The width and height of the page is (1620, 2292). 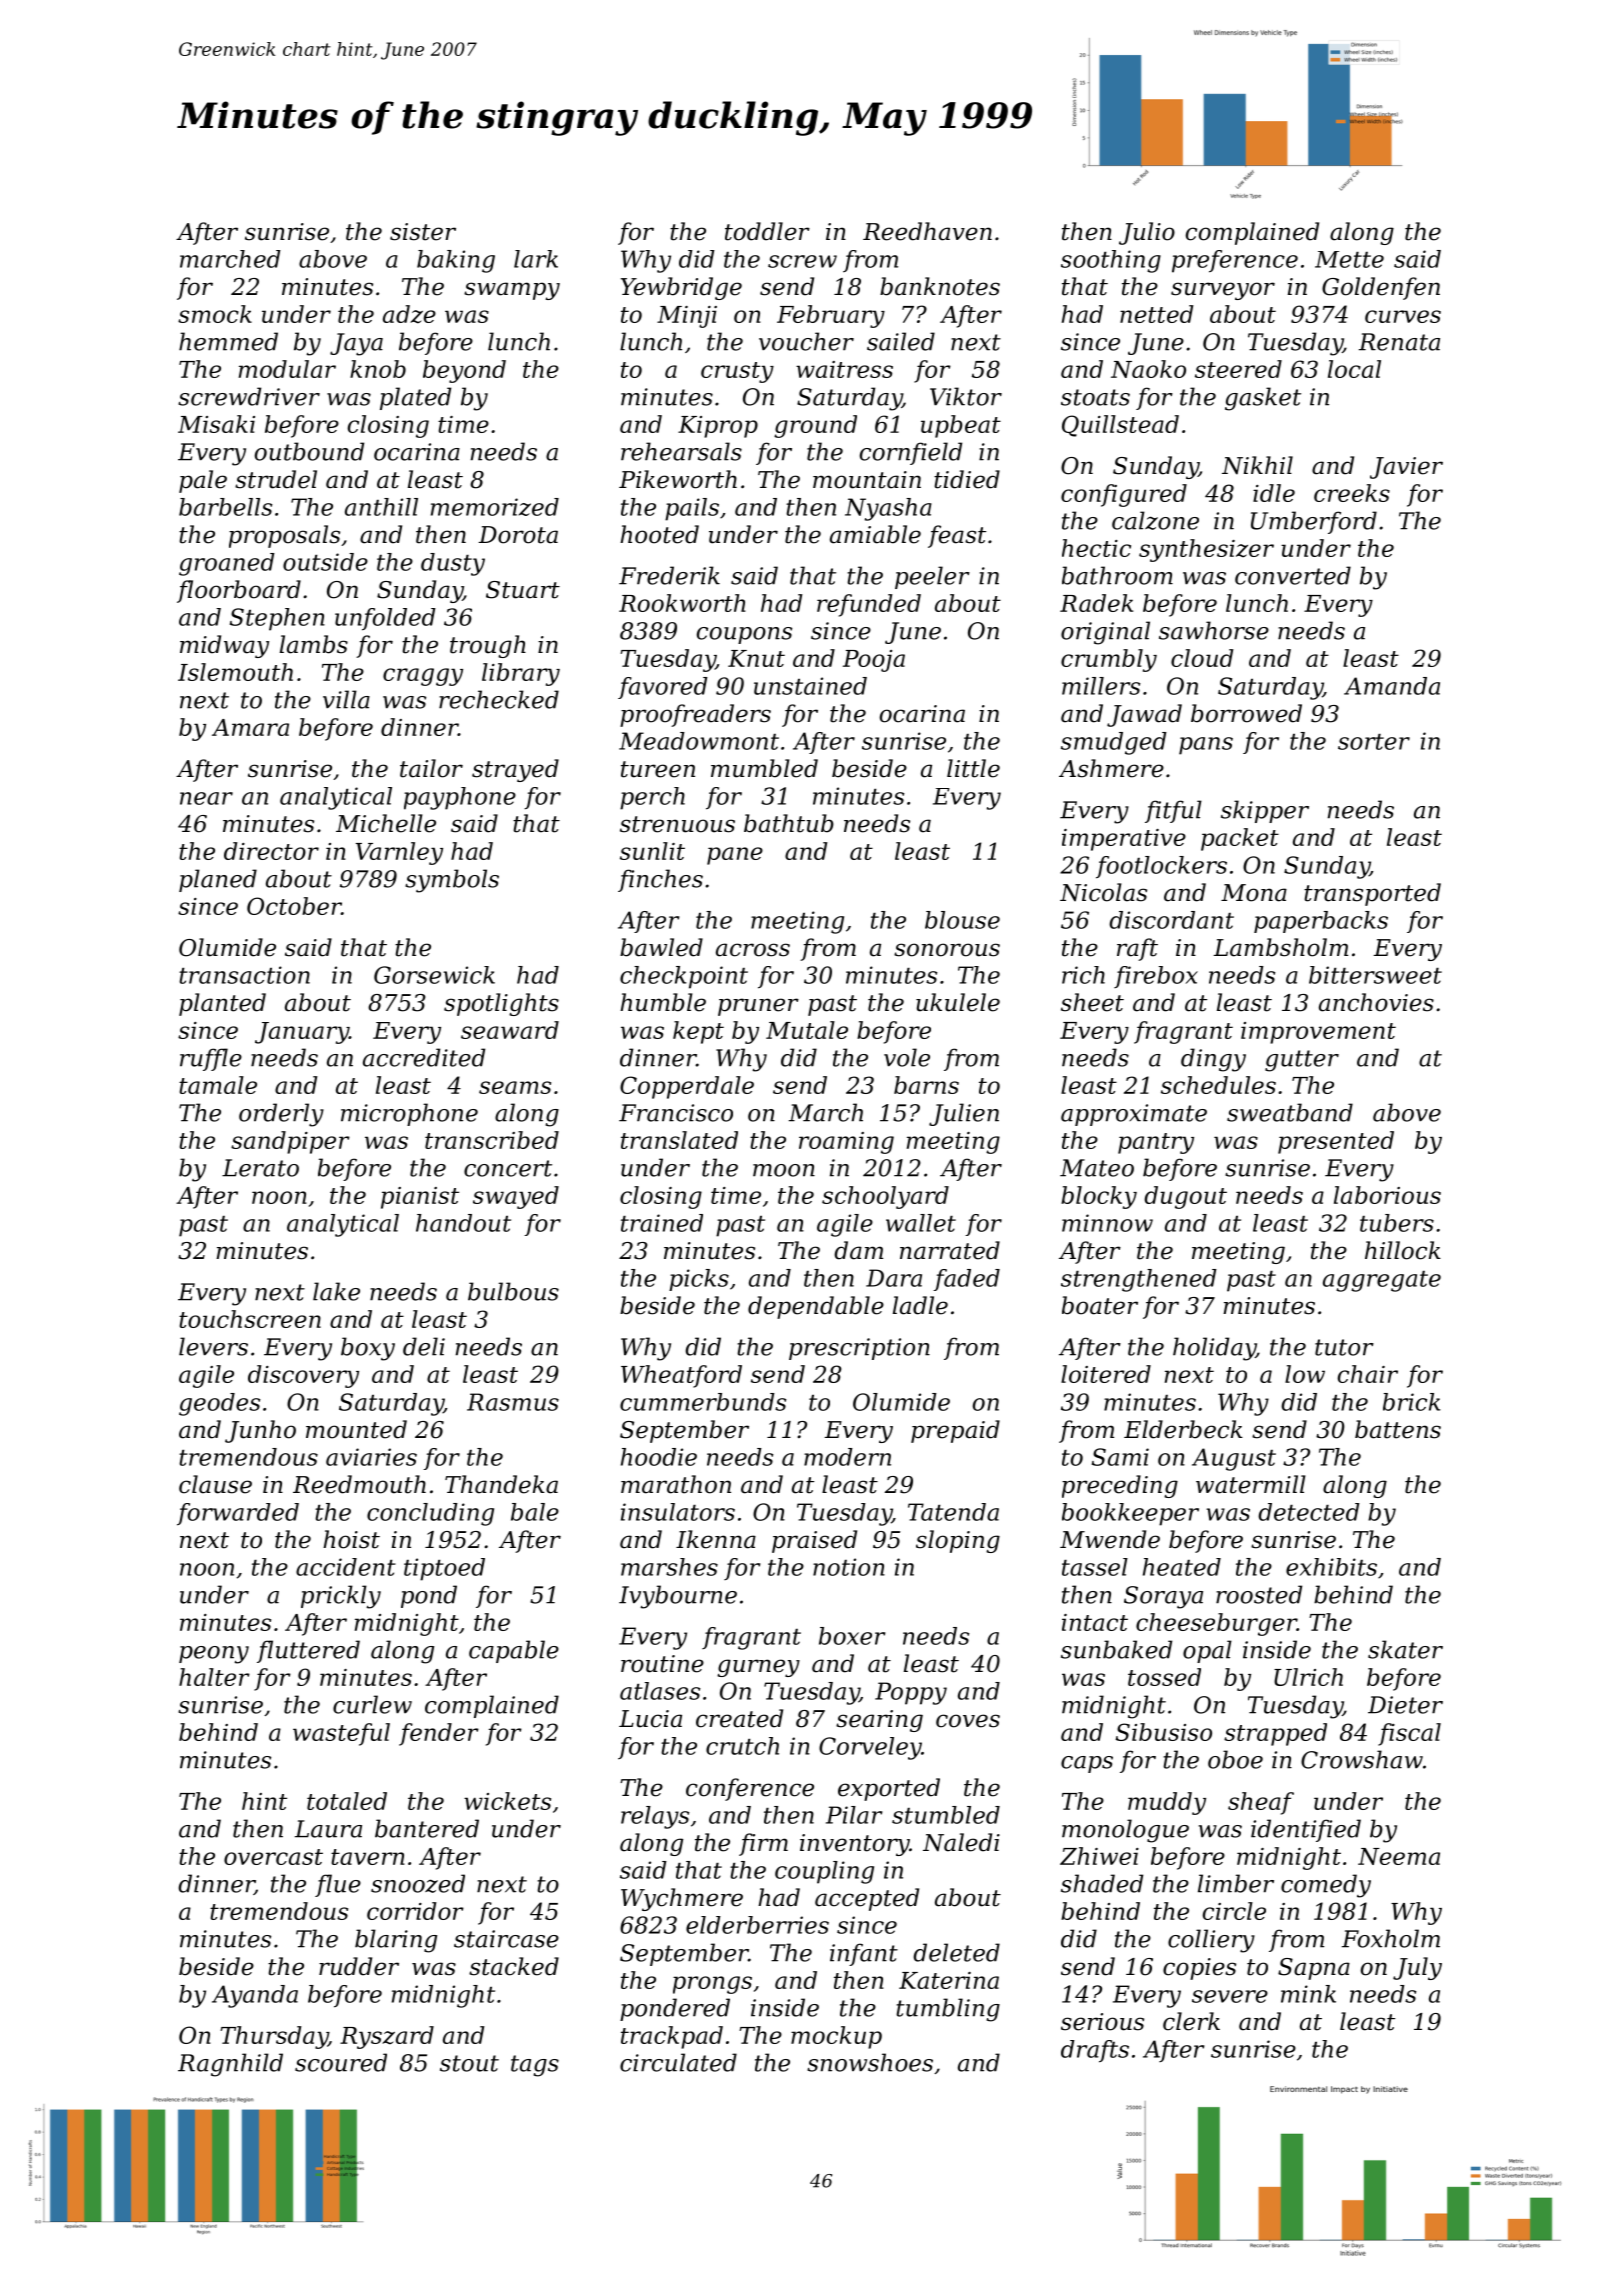 What do you see at coordinates (687, 317) in the page?
I see `Minji` at bounding box center [687, 317].
